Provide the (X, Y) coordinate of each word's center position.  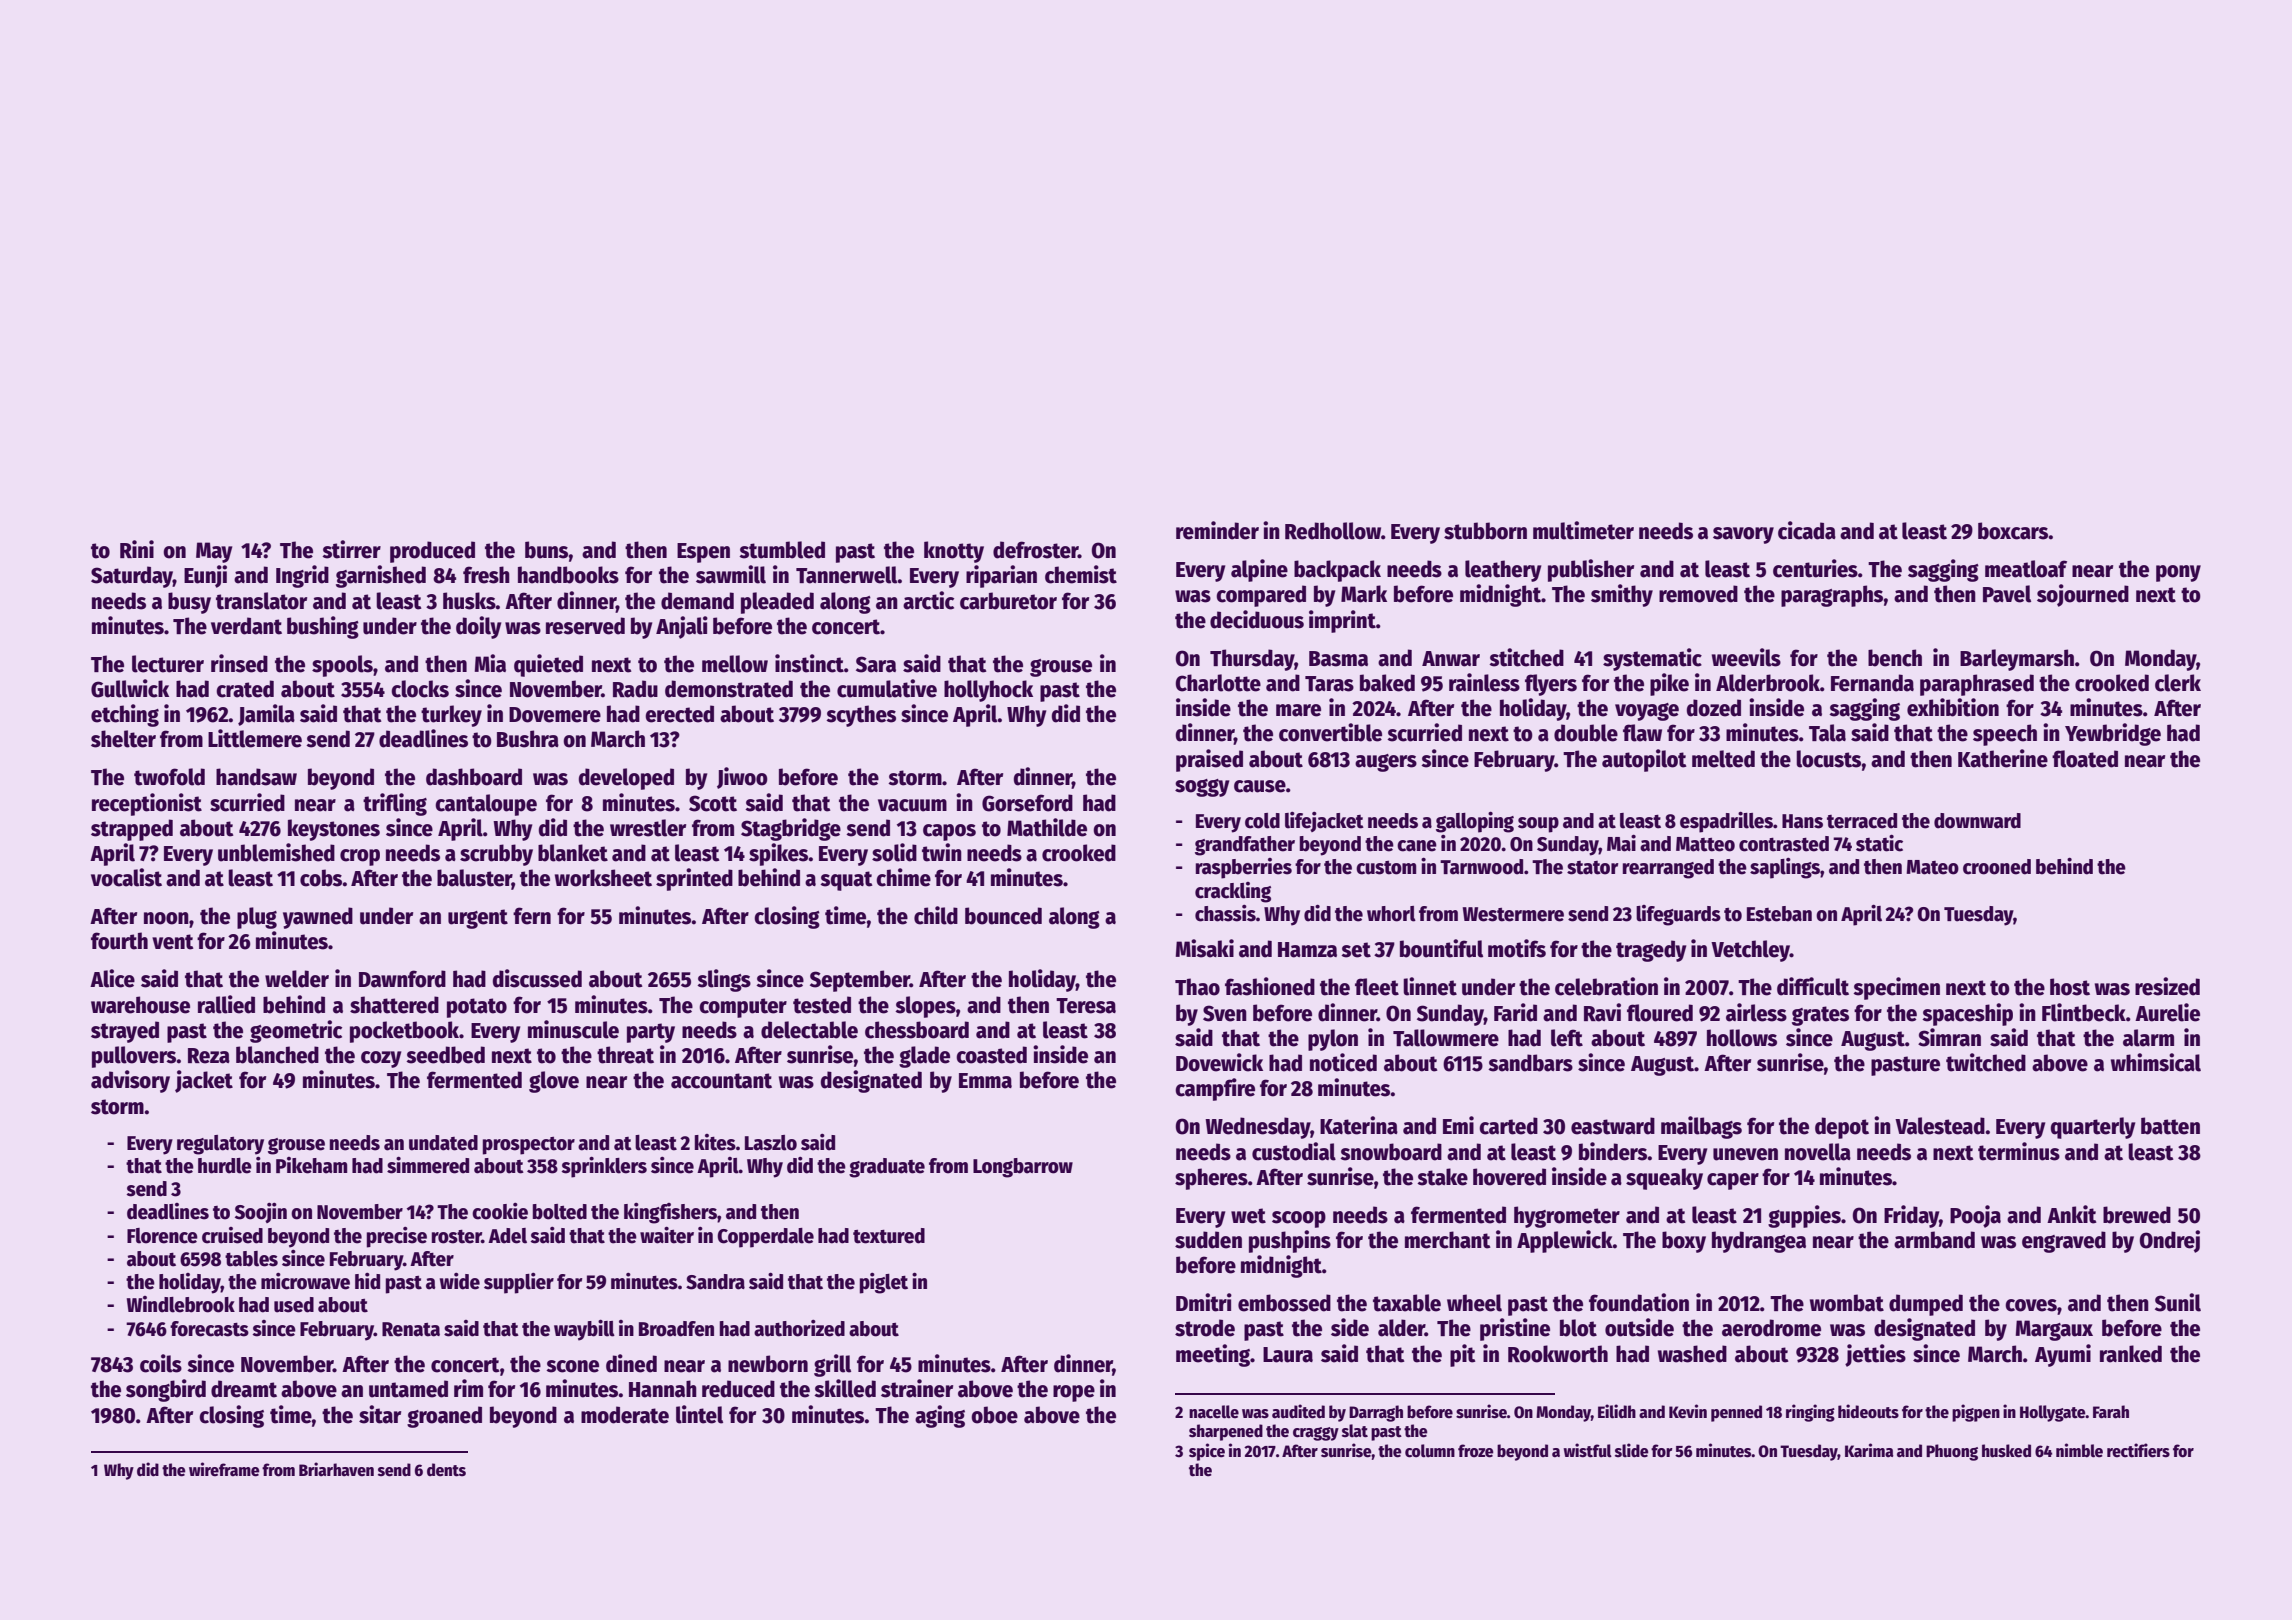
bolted (560, 1212)
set (1356, 950)
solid (894, 852)
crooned (1997, 867)
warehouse (140, 1005)
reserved (585, 626)
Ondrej (2170, 1241)
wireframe (224, 1469)
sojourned (2083, 595)
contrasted (1784, 844)
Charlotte (1218, 683)
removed (1698, 594)
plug (257, 918)
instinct (809, 663)
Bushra (528, 739)
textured (889, 1236)
